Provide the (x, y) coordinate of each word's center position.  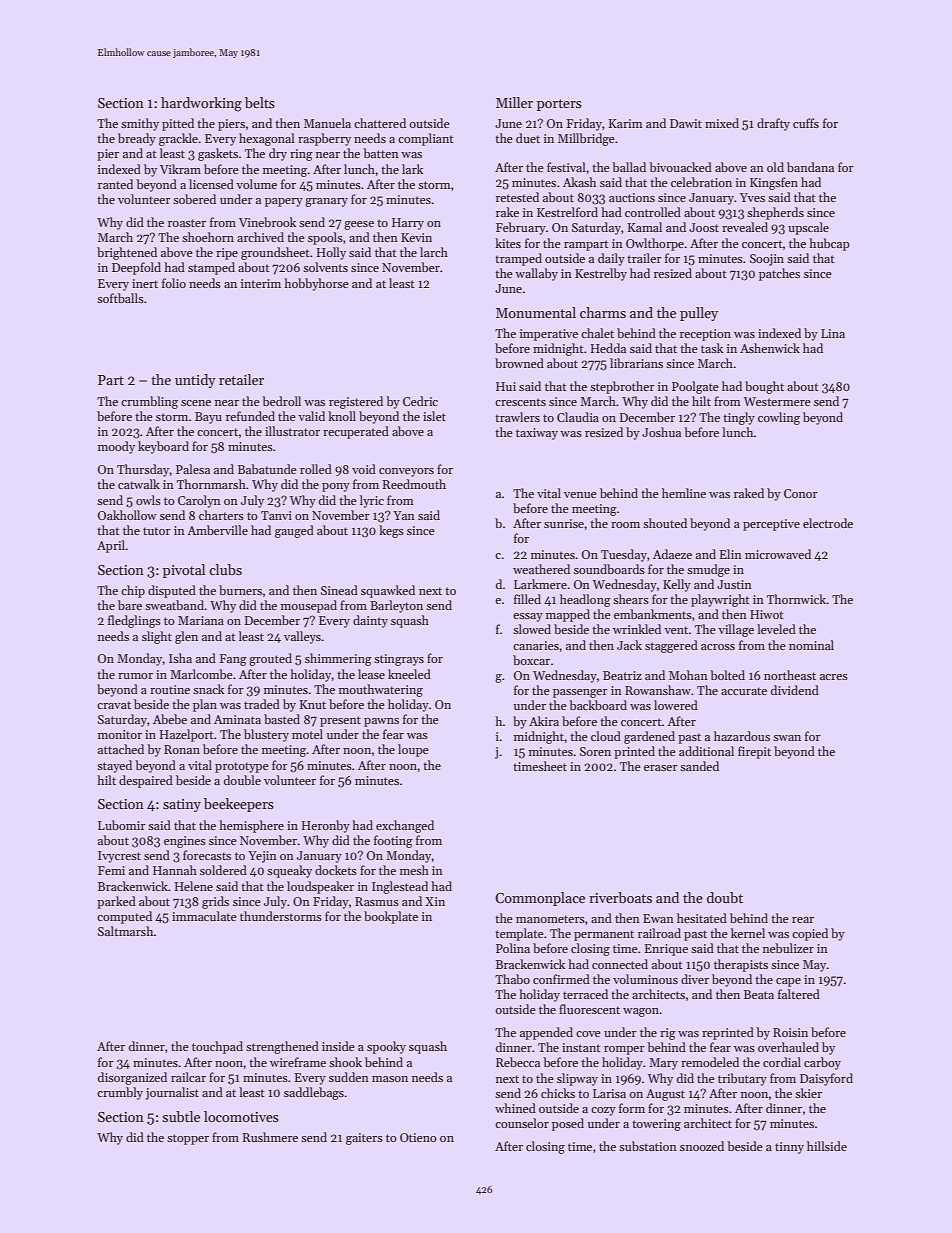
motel (307, 734)
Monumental (536, 312)
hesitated (702, 918)
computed (124, 917)
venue (580, 495)
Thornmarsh (211, 484)
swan (787, 738)
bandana (810, 167)
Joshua (661, 432)
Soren (595, 751)
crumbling (149, 402)
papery (284, 202)
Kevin (416, 237)
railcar (188, 1077)
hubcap (829, 244)
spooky (386, 1047)
